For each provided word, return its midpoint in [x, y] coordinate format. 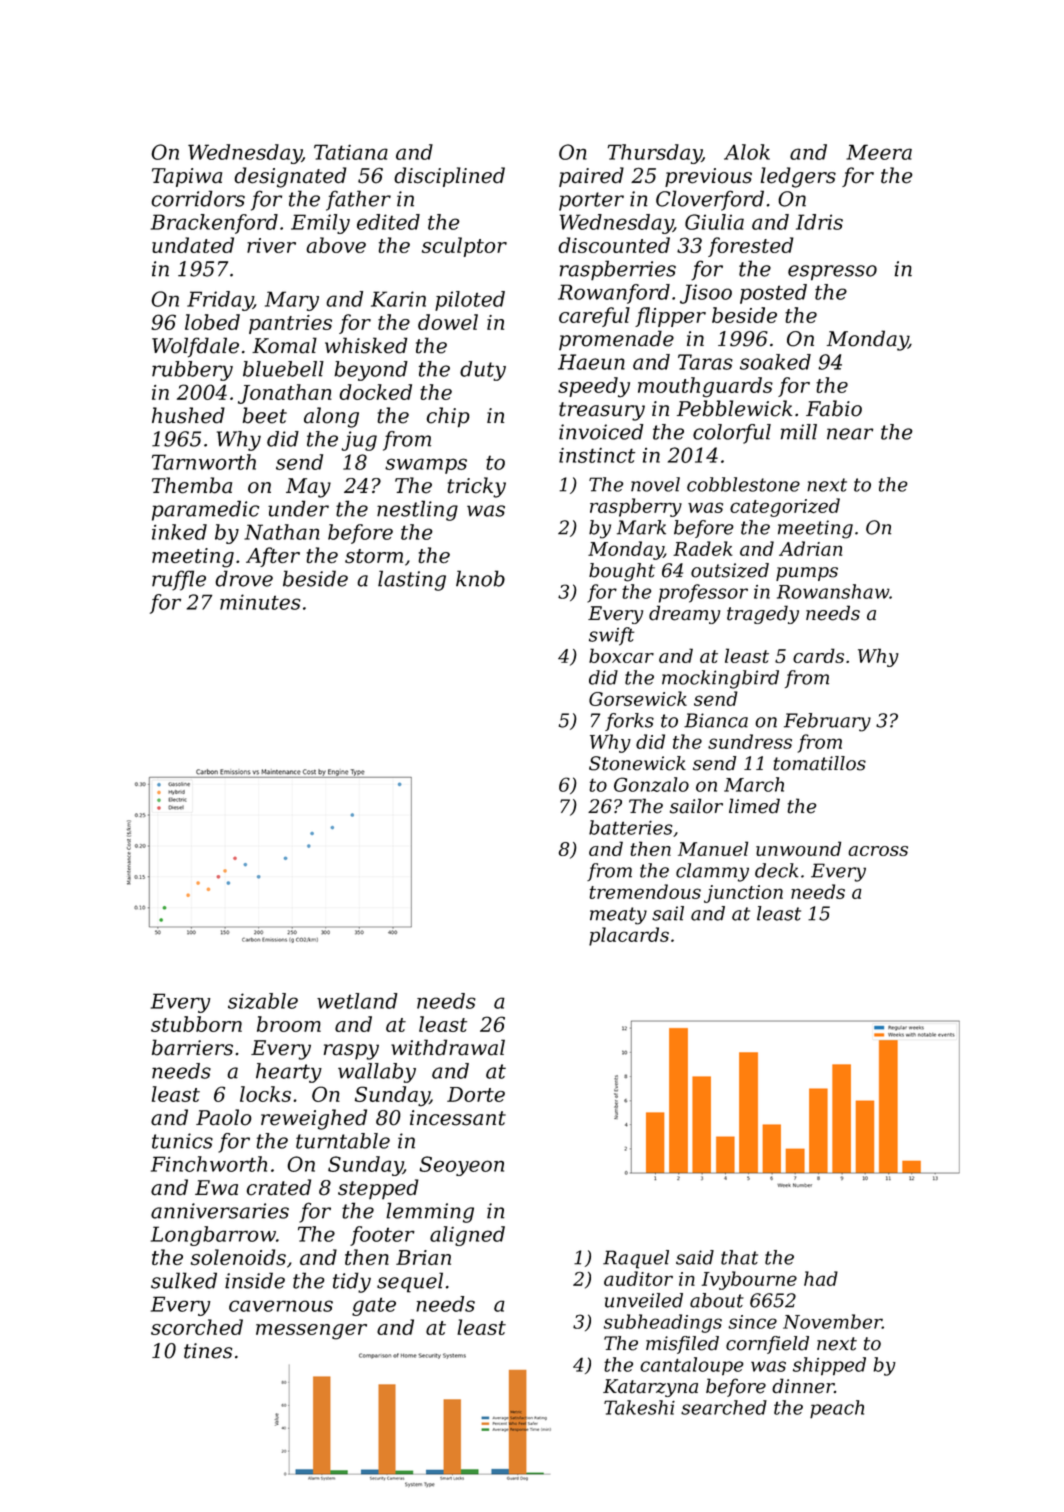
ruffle [179, 580]
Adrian [810, 548]
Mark [641, 527]
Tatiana [351, 152]
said [695, 1257]
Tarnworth [204, 462]
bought [622, 572]
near [850, 434]
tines [208, 1351]
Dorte [476, 1094]
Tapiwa [187, 177]
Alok [747, 152]
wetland [357, 1001]
